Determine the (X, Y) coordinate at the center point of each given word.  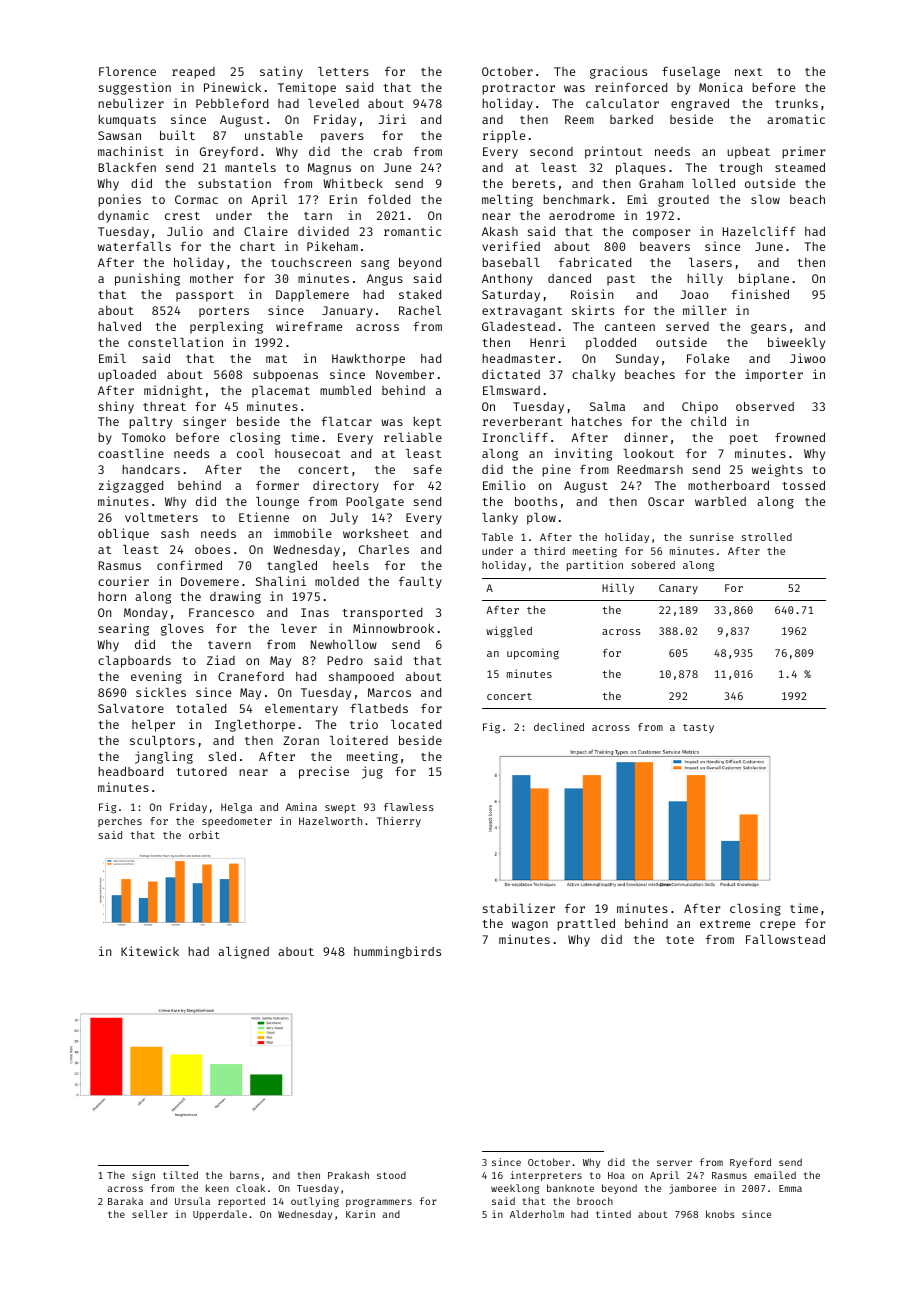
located (416, 724)
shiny (116, 407)
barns (244, 1175)
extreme (725, 924)
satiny (281, 72)
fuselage (691, 72)
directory (346, 486)
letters (343, 71)
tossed (803, 485)
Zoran (301, 740)
